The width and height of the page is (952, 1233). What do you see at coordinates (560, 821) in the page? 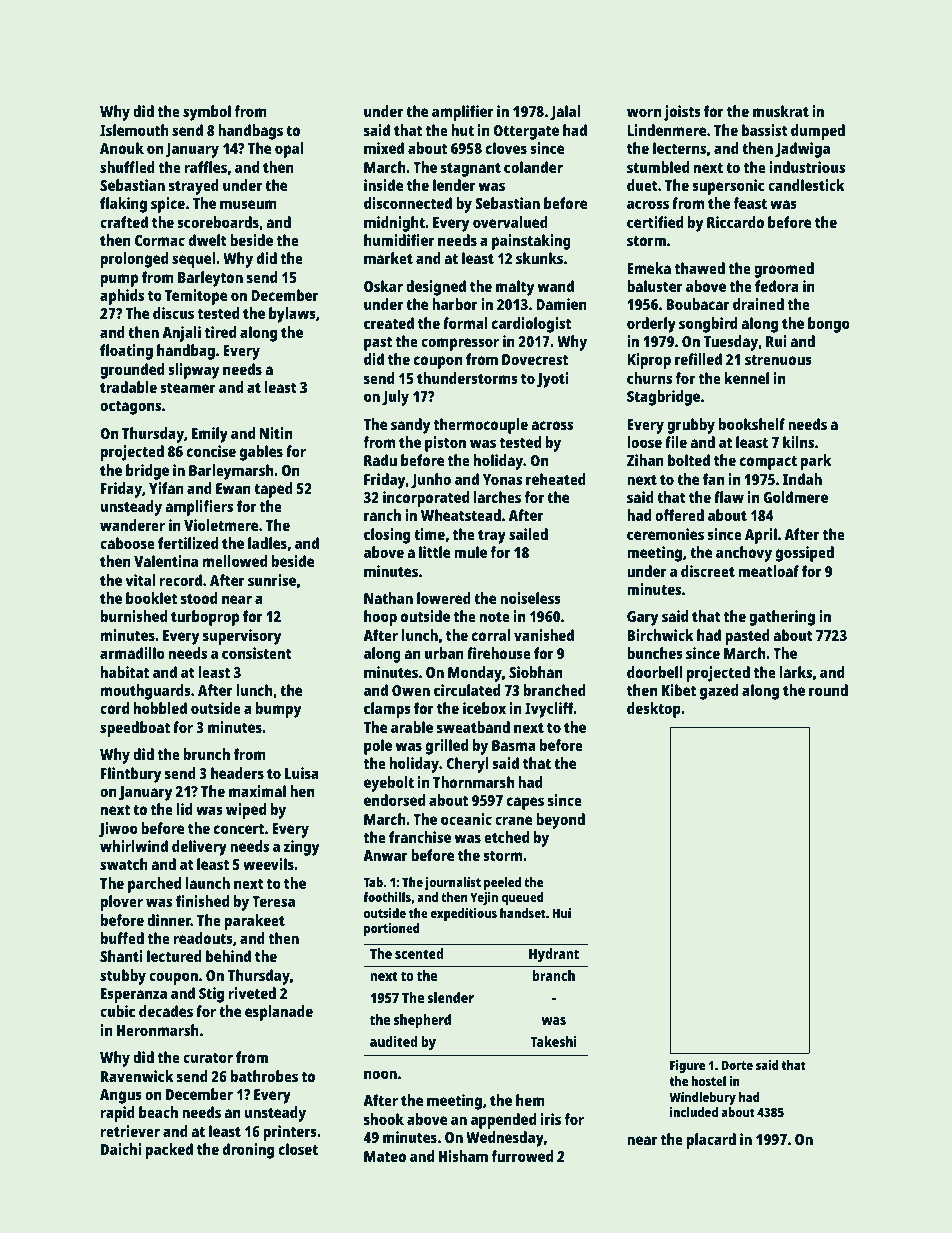
I see `beyond` at bounding box center [560, 821].
